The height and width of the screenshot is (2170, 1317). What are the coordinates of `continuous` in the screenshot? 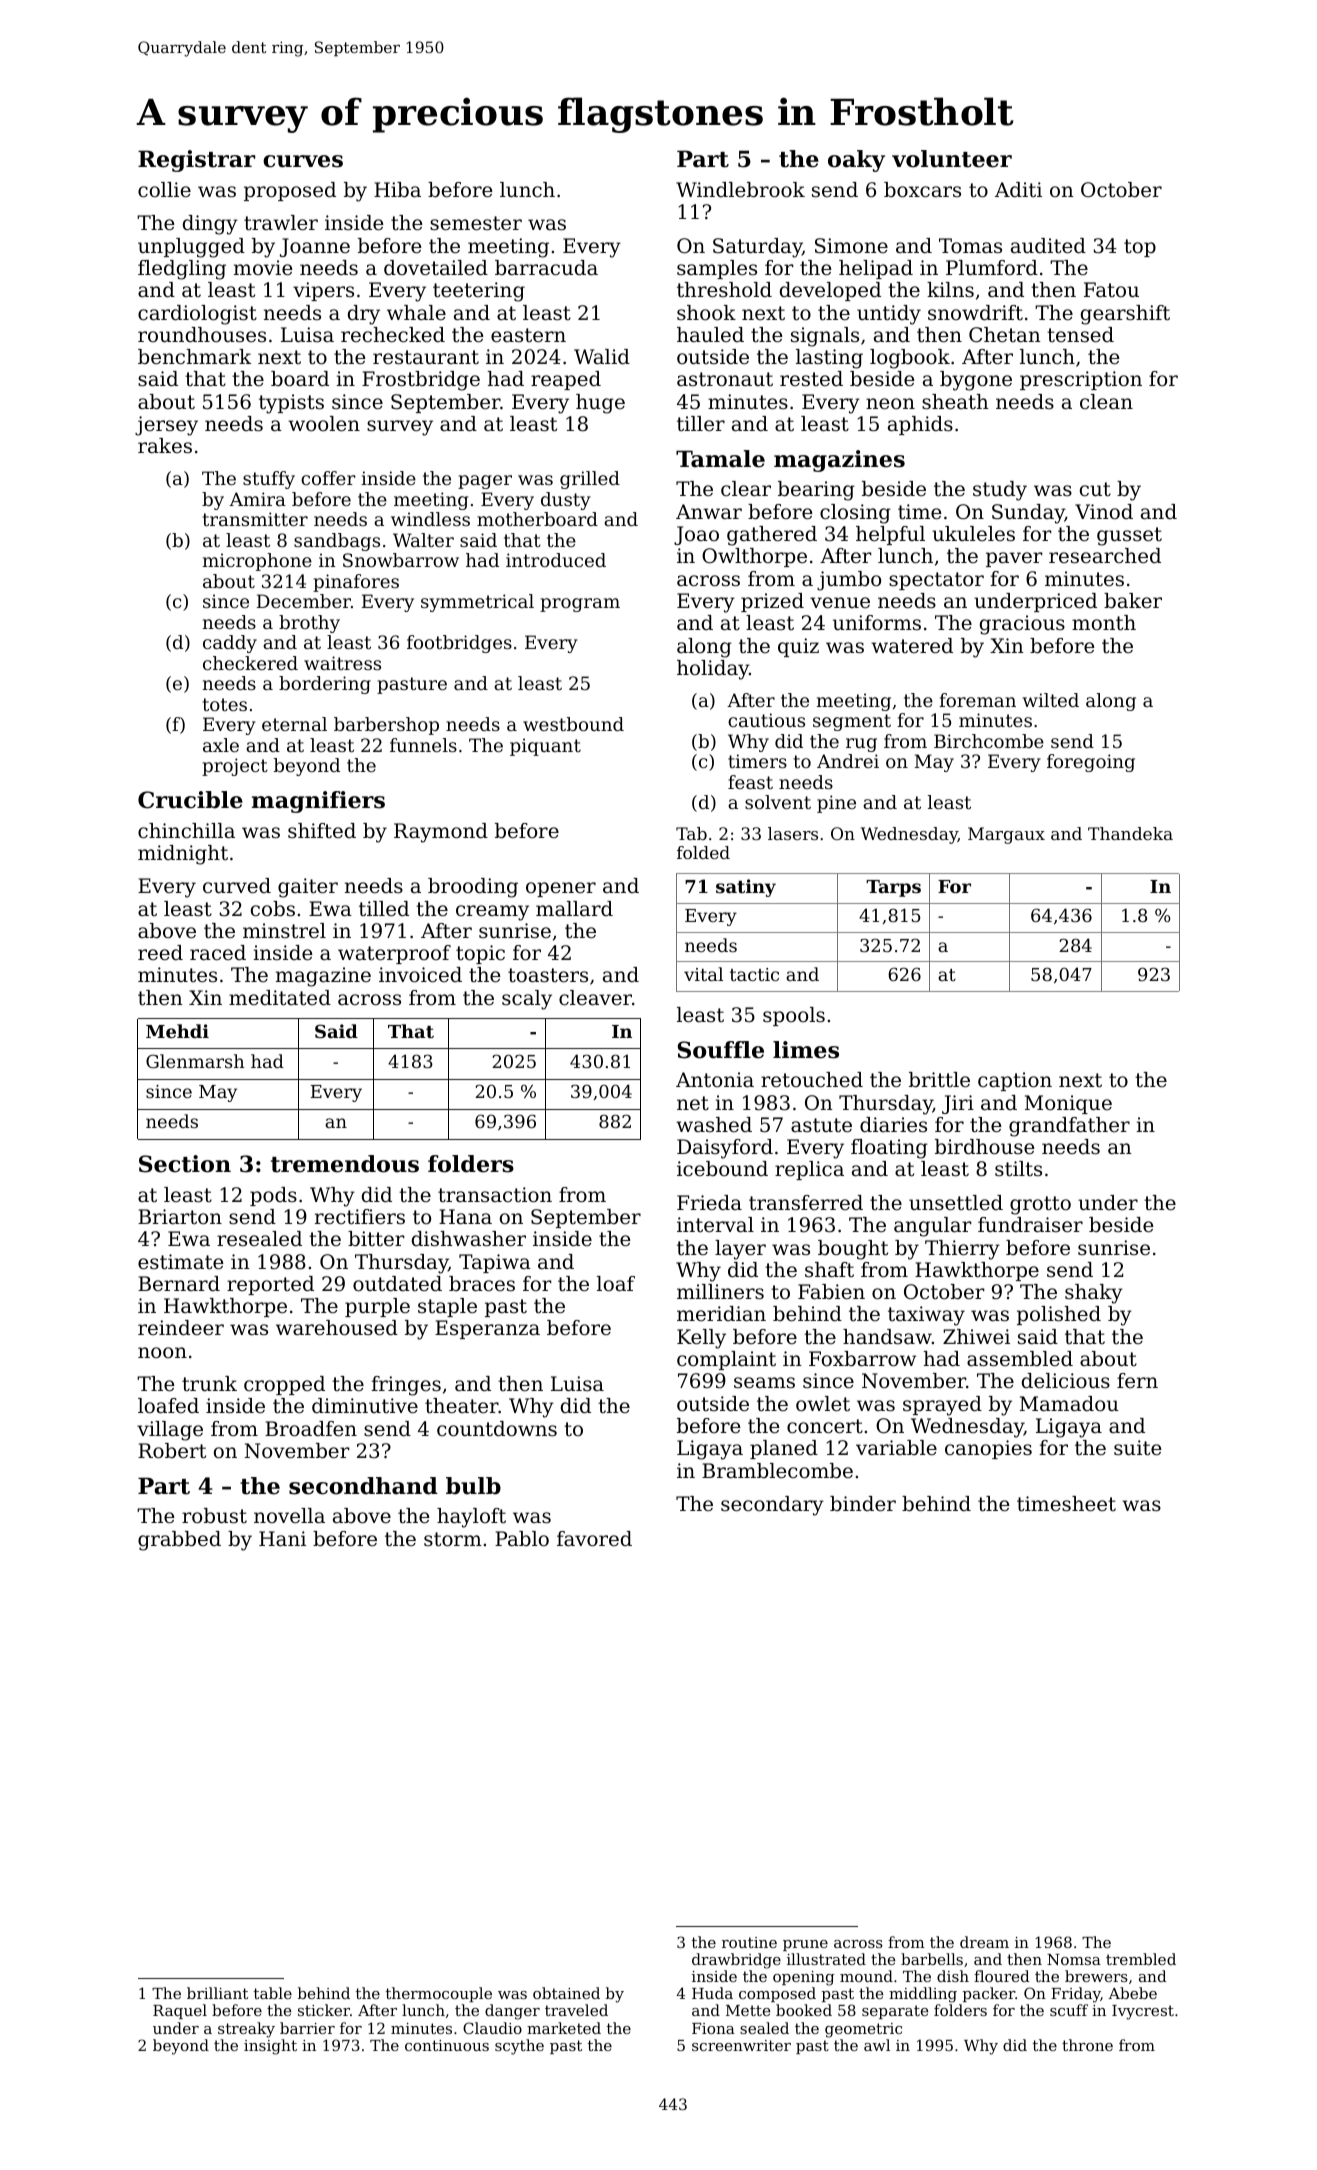 It's located at (447, 2045).
